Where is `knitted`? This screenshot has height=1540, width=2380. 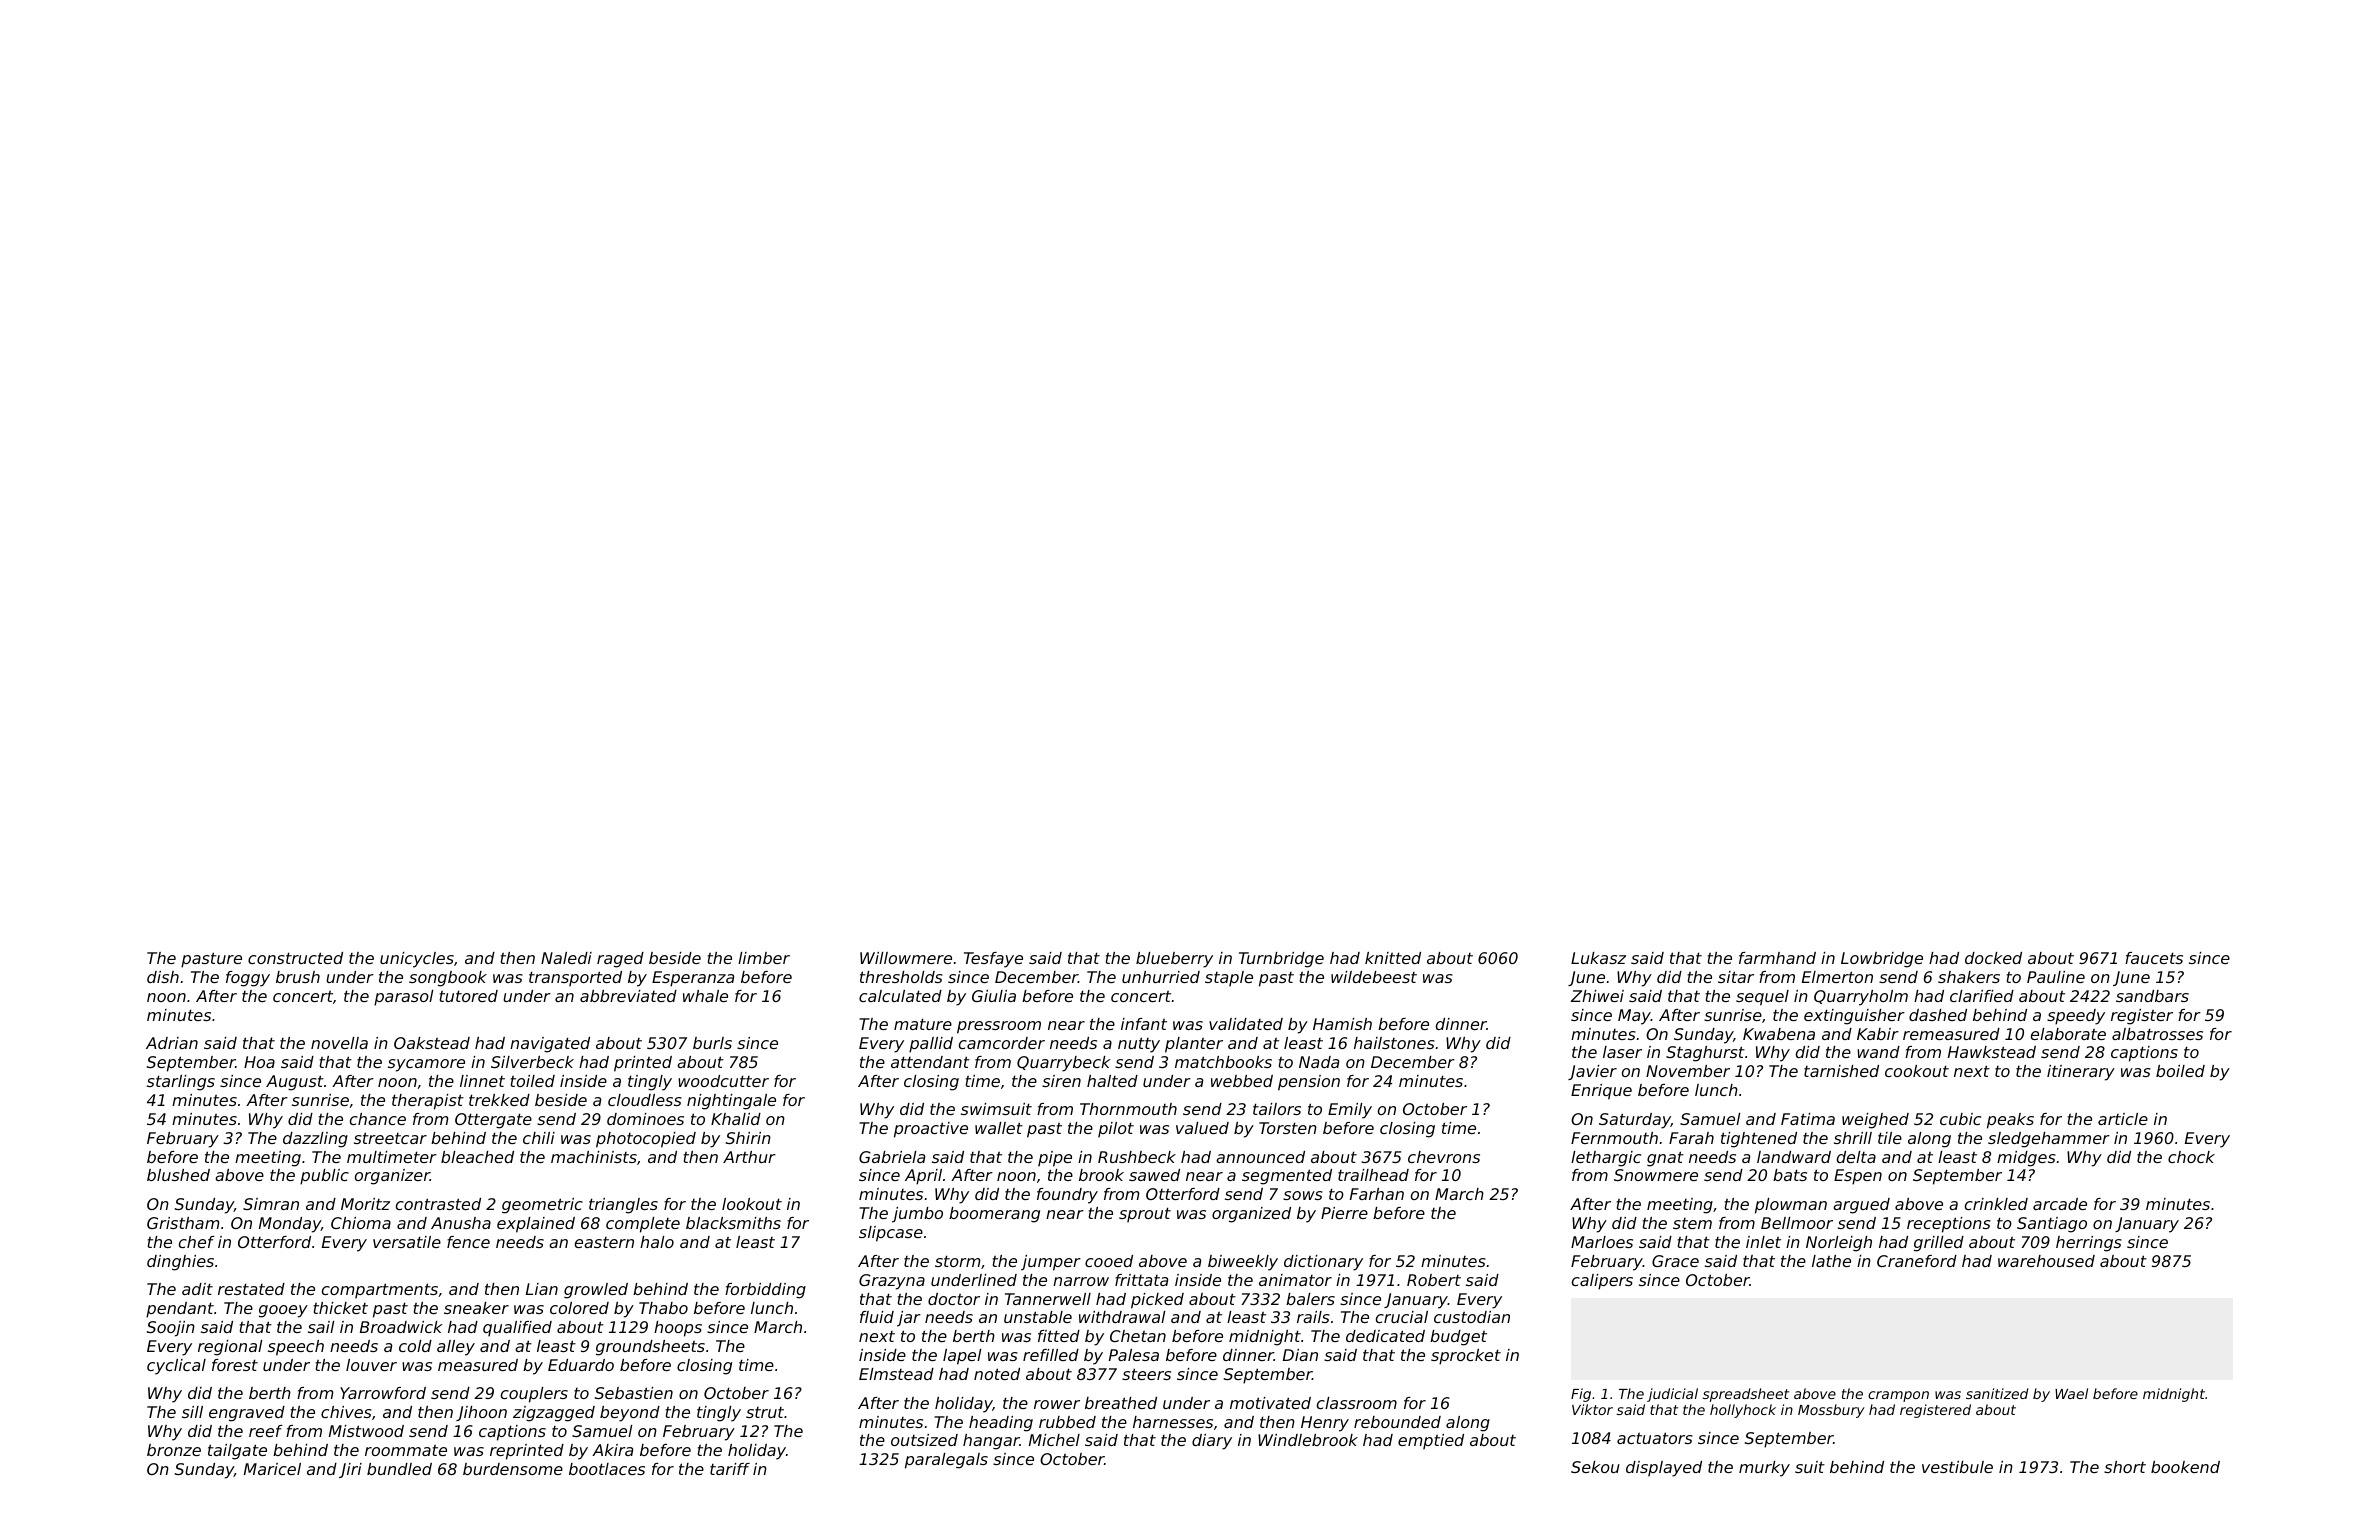
knitted is located at coordinates (1393, 958).
